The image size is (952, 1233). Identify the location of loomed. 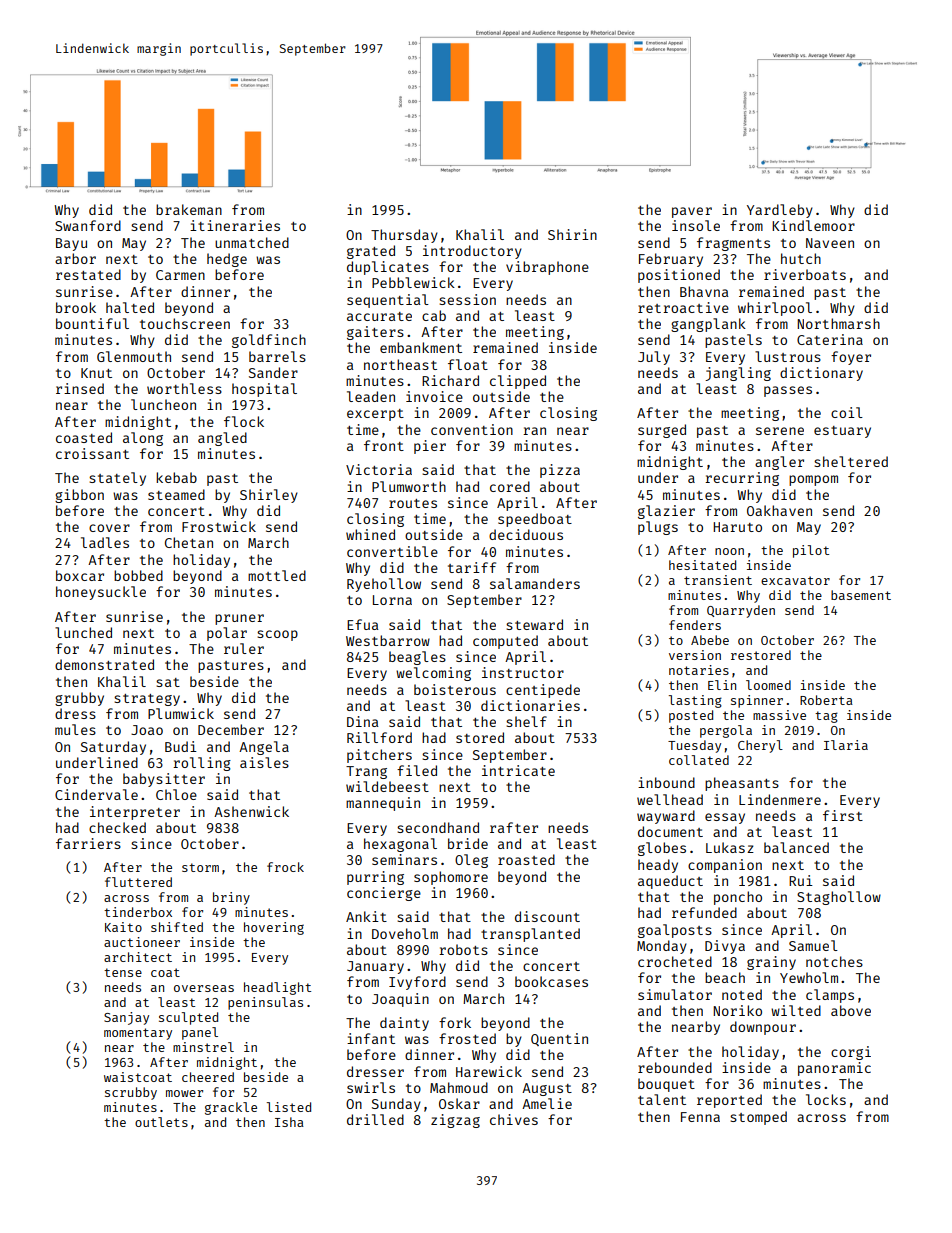
(768, 685).
